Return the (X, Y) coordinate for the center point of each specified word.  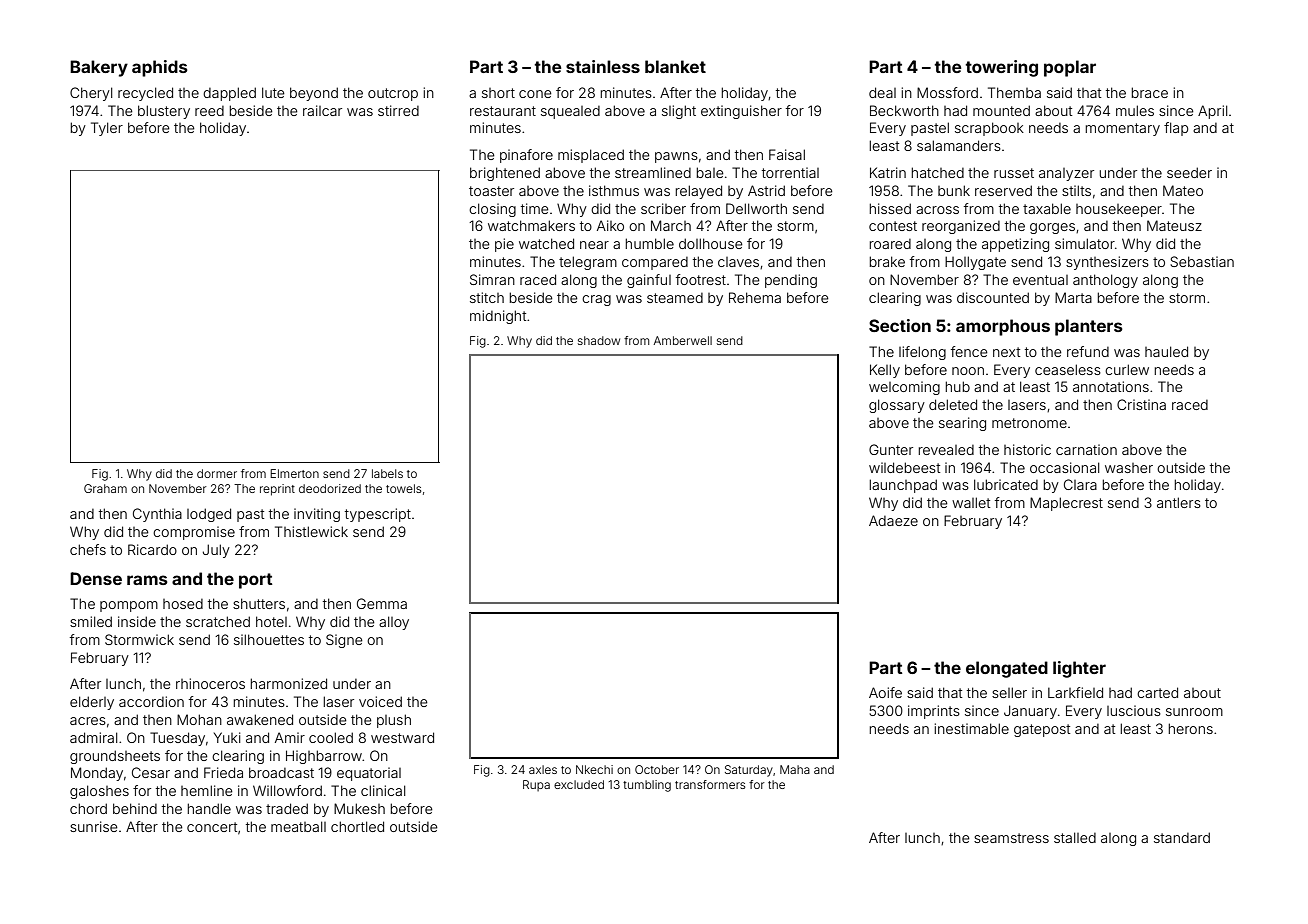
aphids (160, 68)
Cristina (1141, 404)
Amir (290, 737)
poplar (1070, 68)
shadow (599, 340)
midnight (498, 317)
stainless (603, 66)
